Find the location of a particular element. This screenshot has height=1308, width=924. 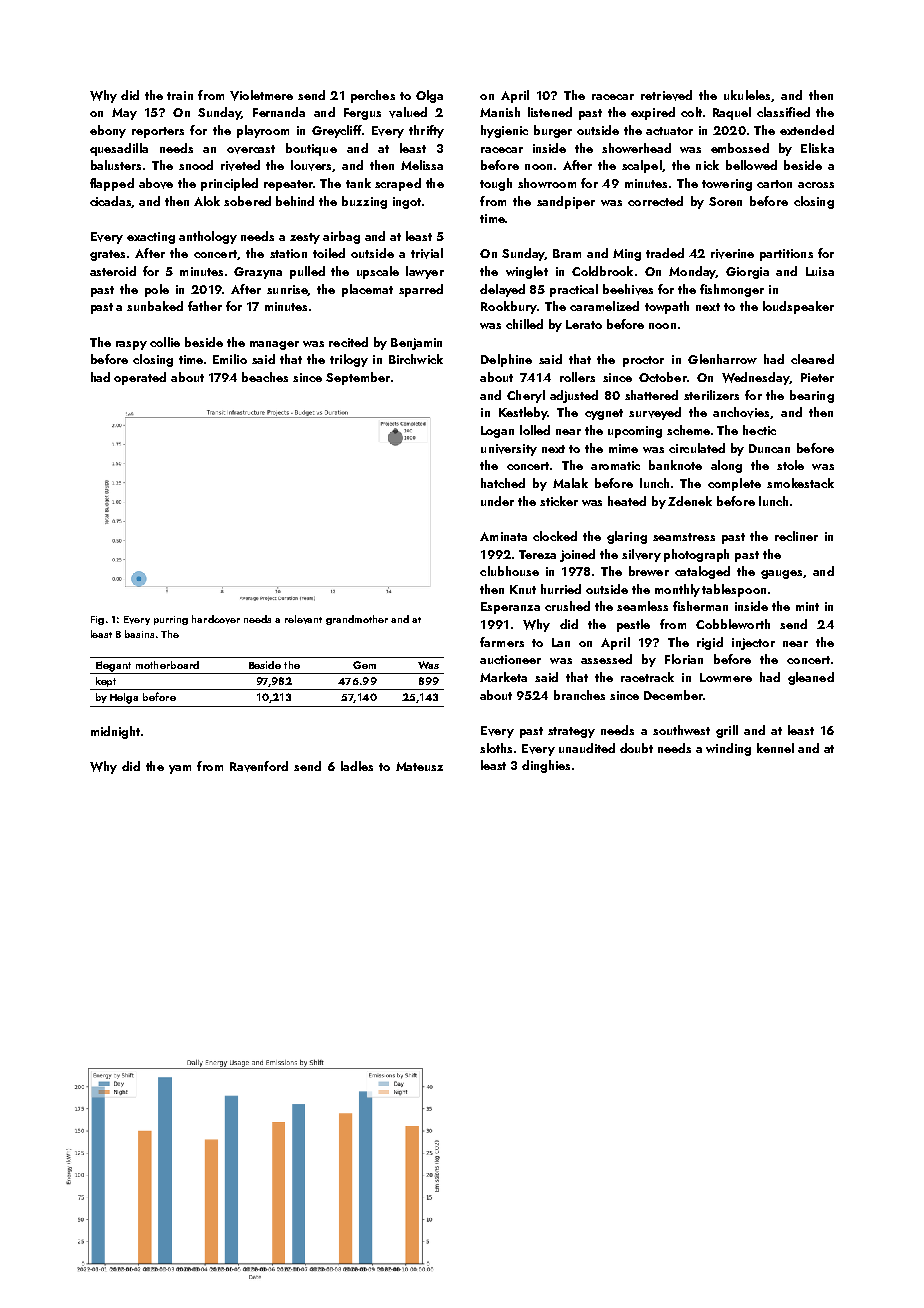

yam is located at coordinates (180, 769).
